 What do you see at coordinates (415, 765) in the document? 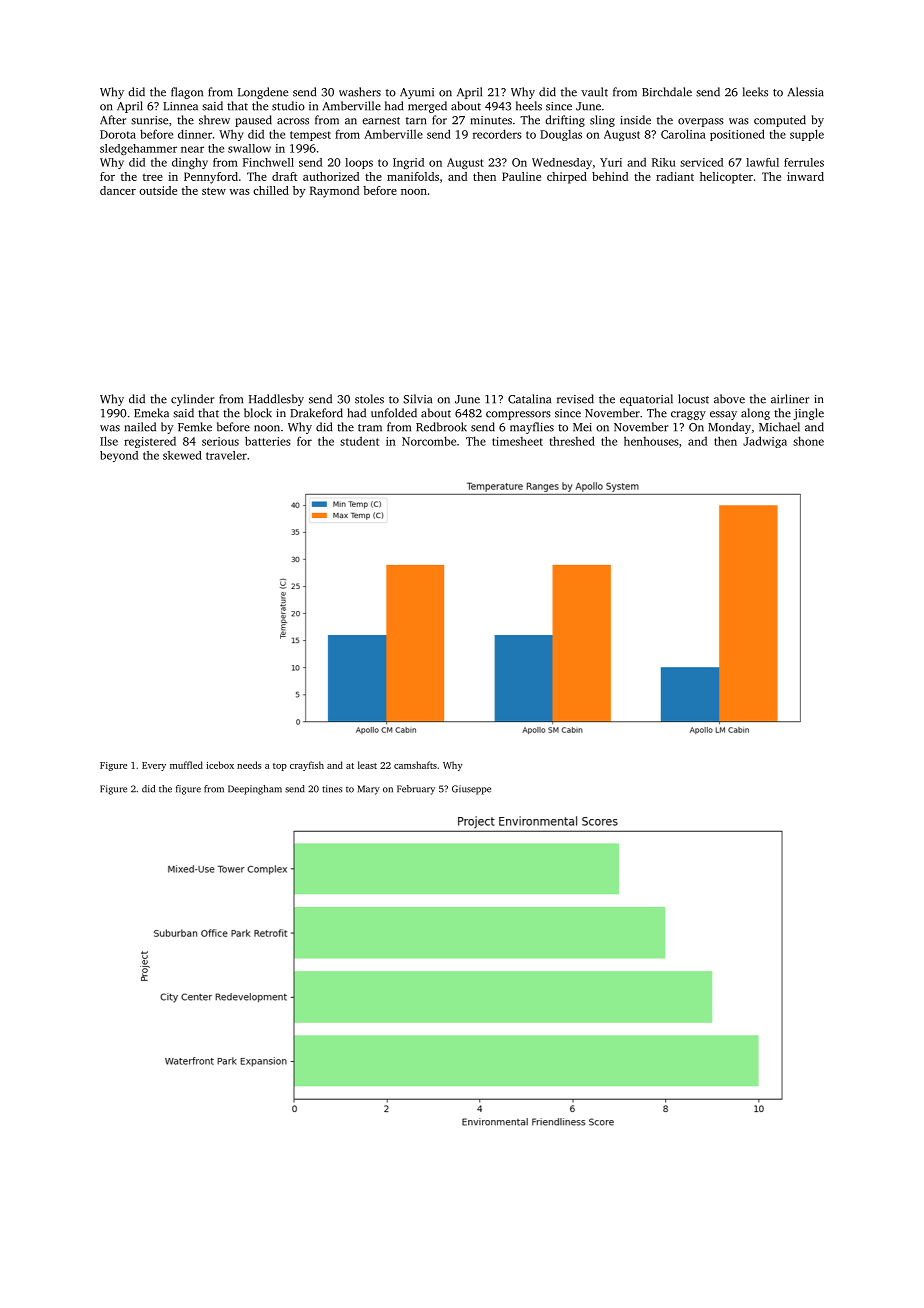
I see `camshafts` at bounding box center [415, 765].
